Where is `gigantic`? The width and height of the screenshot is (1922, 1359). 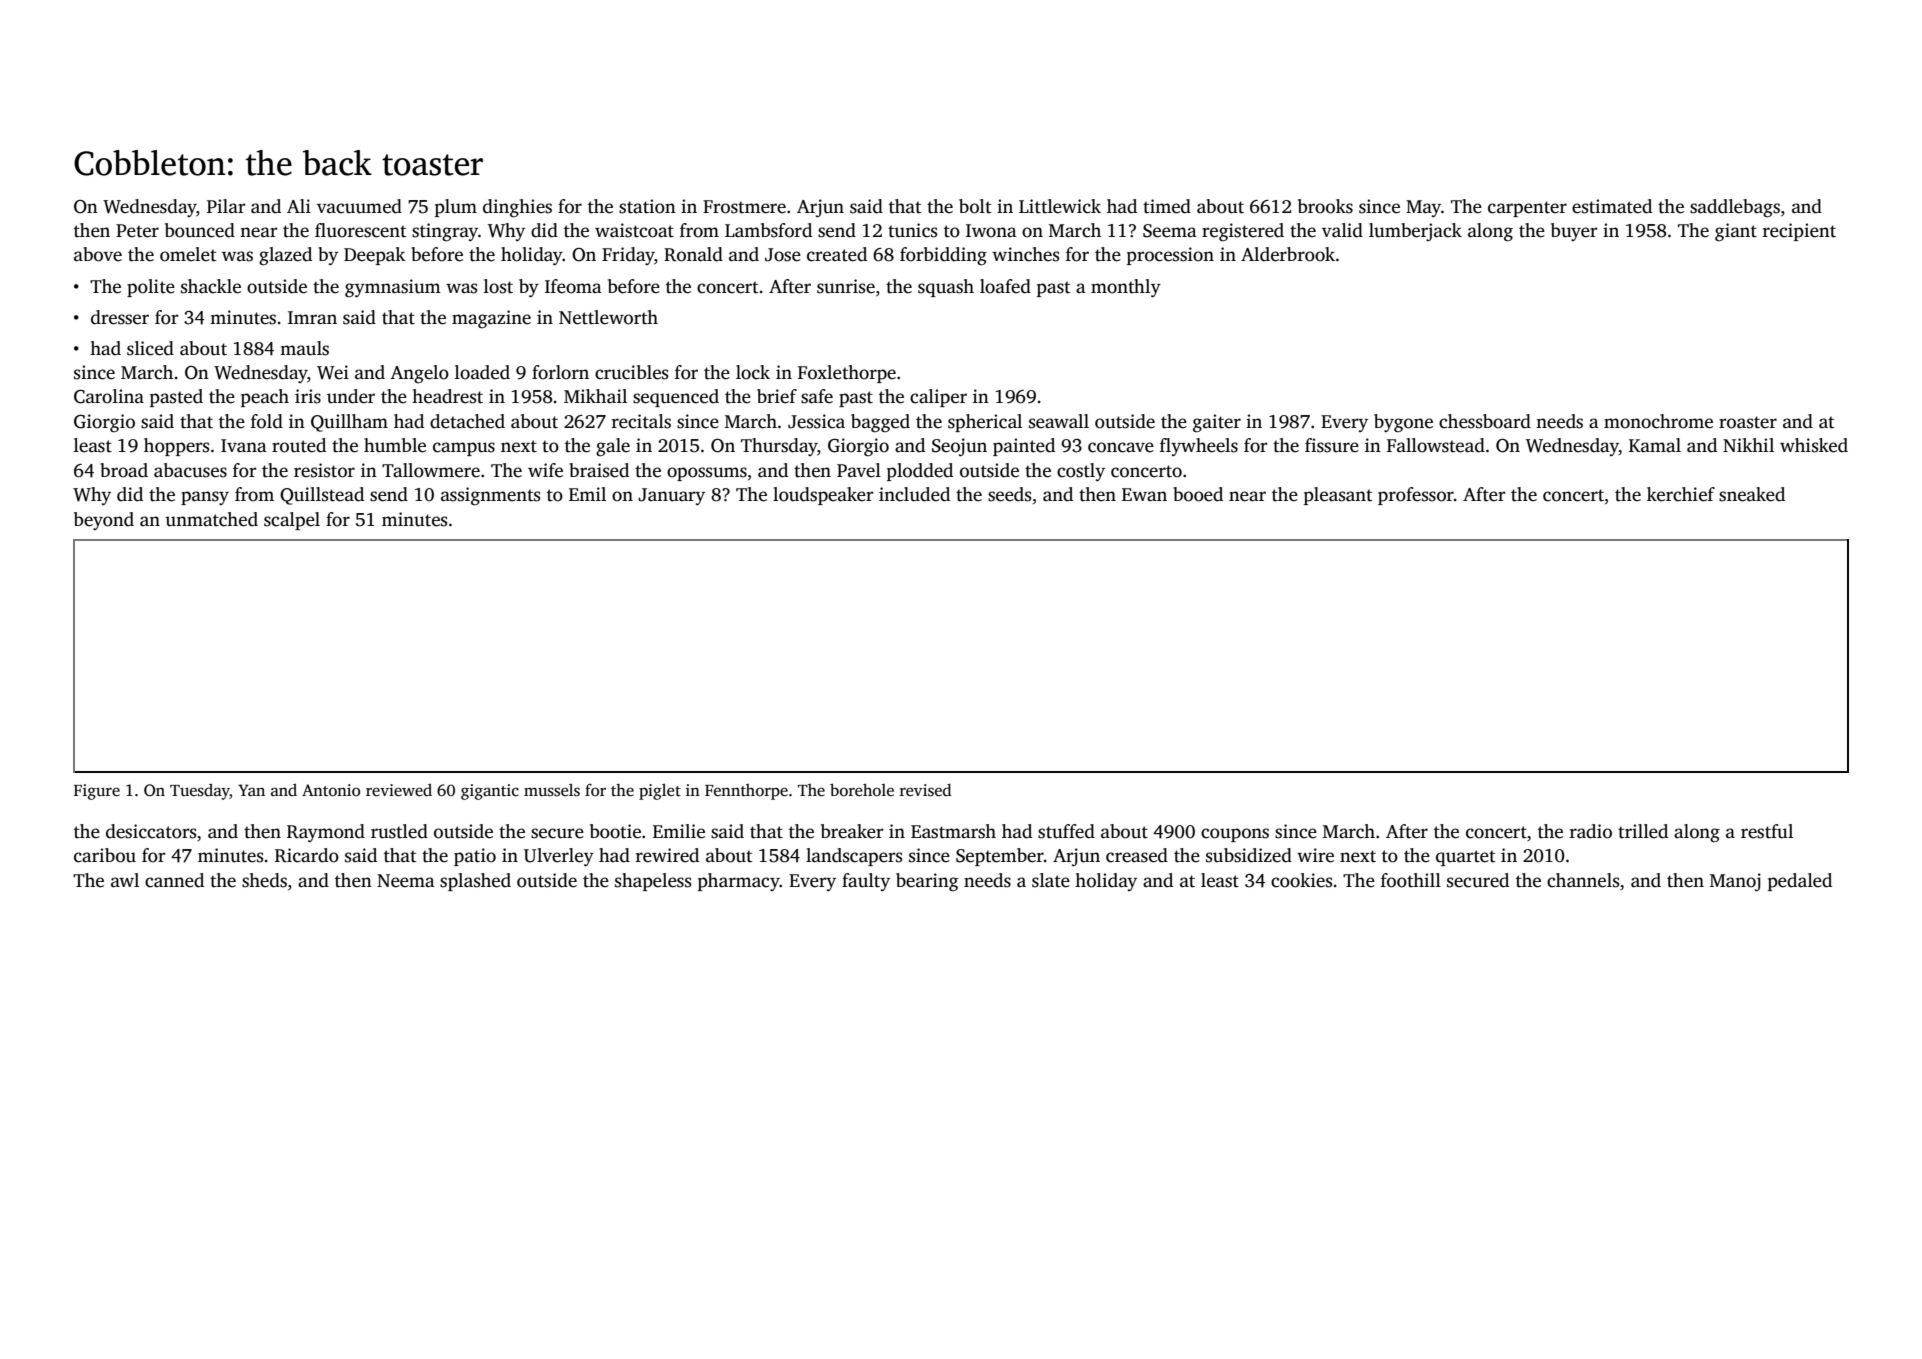
gigantic is located at coordinates (490, 792).
